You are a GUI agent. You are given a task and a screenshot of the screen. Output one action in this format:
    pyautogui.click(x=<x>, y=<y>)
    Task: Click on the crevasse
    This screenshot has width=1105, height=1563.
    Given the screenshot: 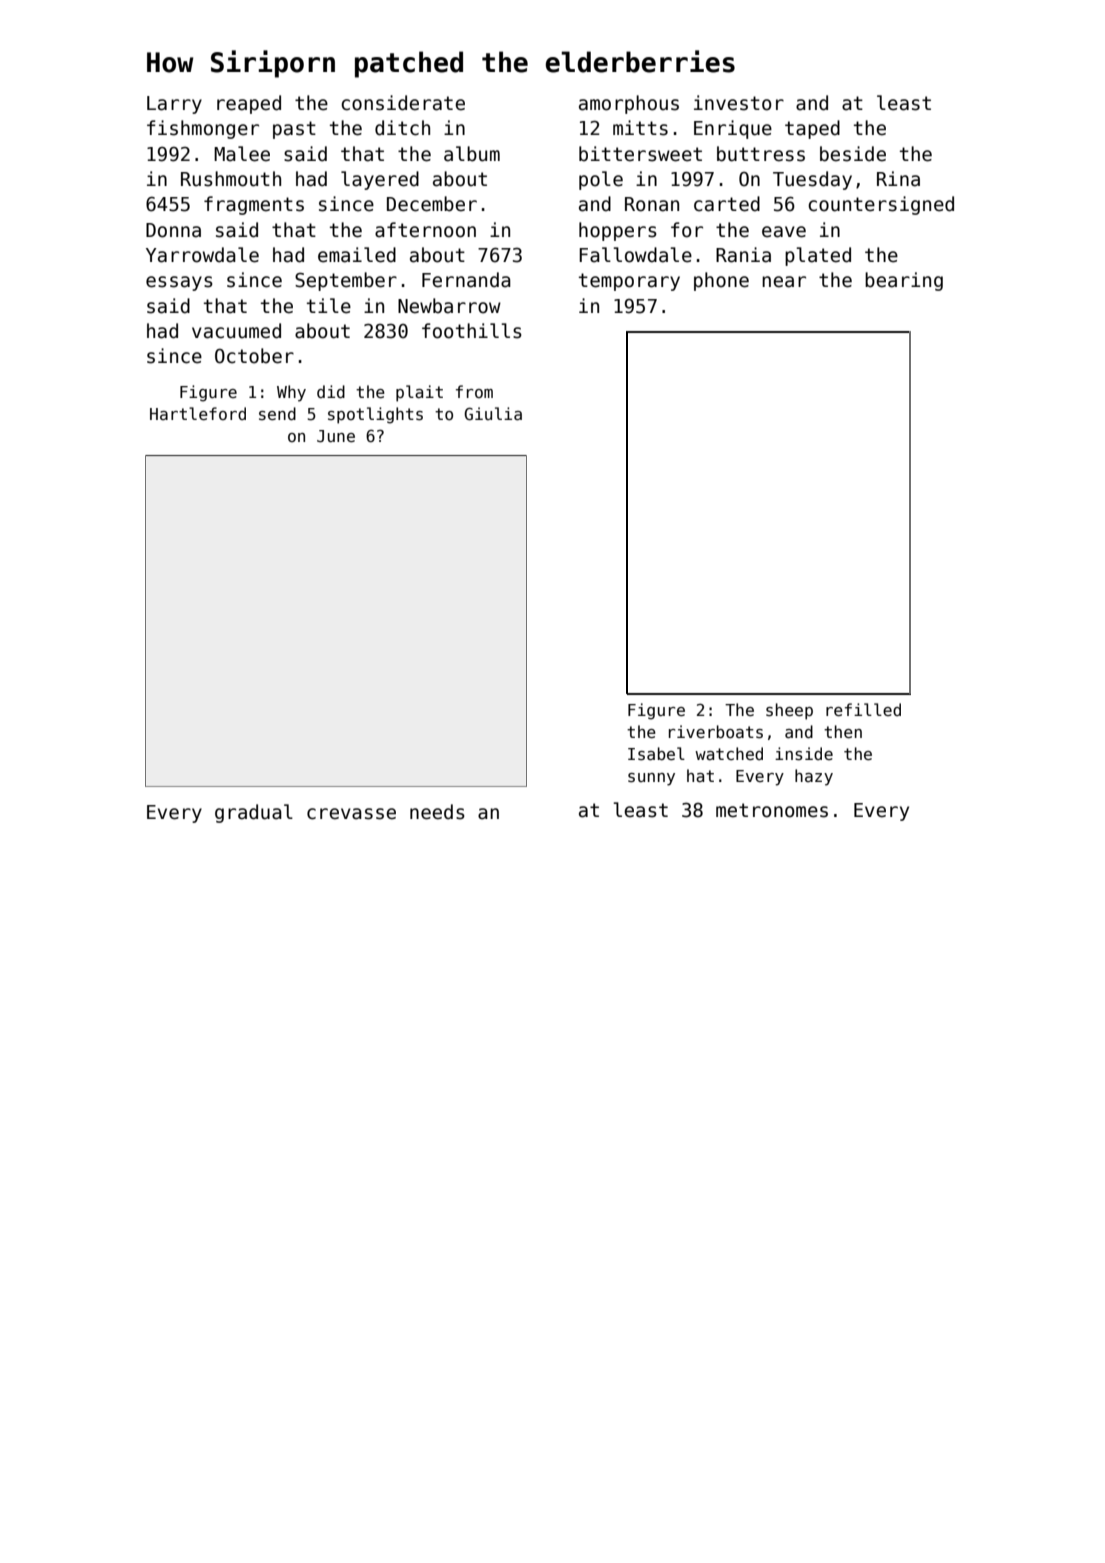 What is the action you would take?
    pyautogui.click(x=351, y=814)
